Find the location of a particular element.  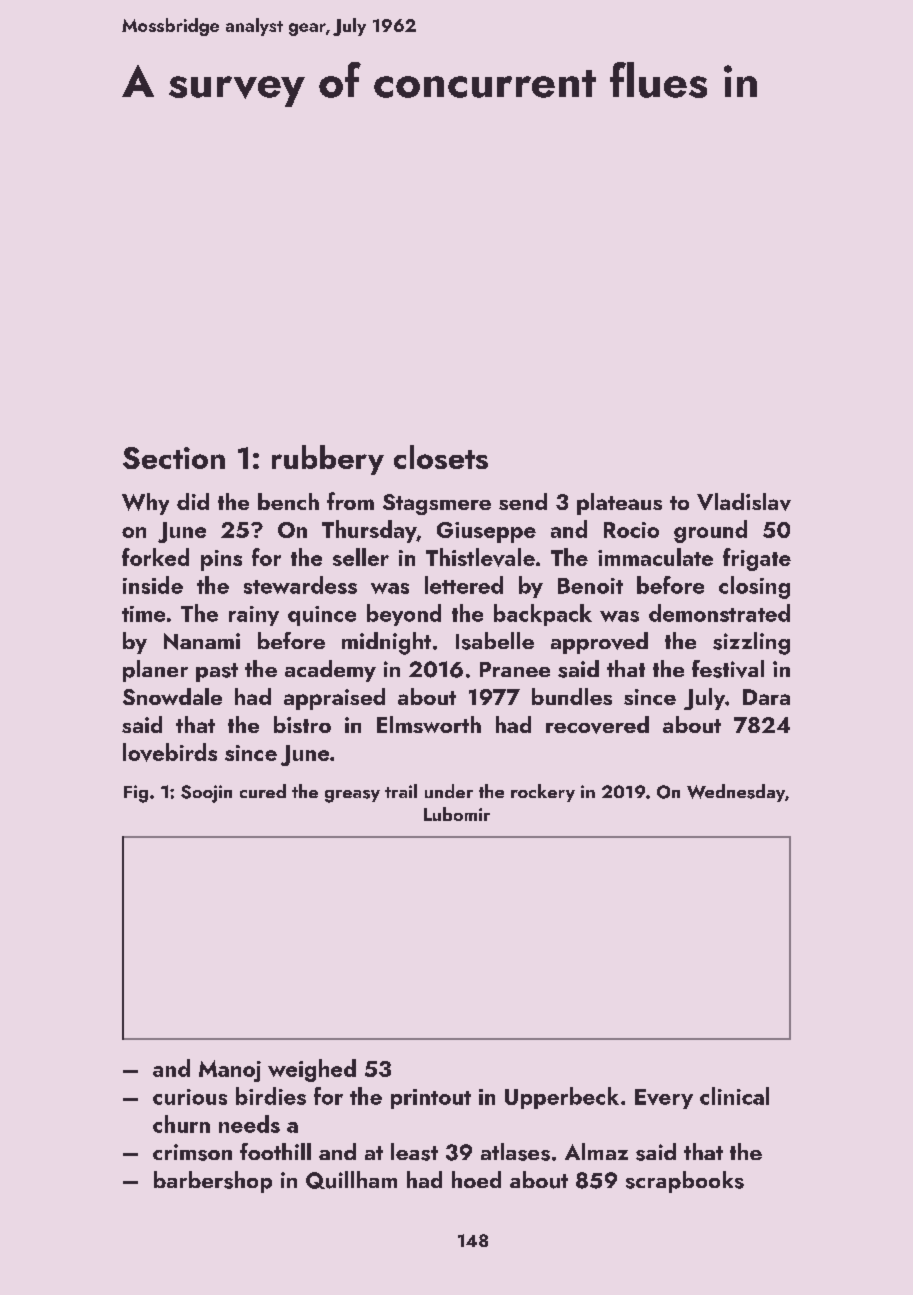

Wednesday is located at coordinates (736, 793).
